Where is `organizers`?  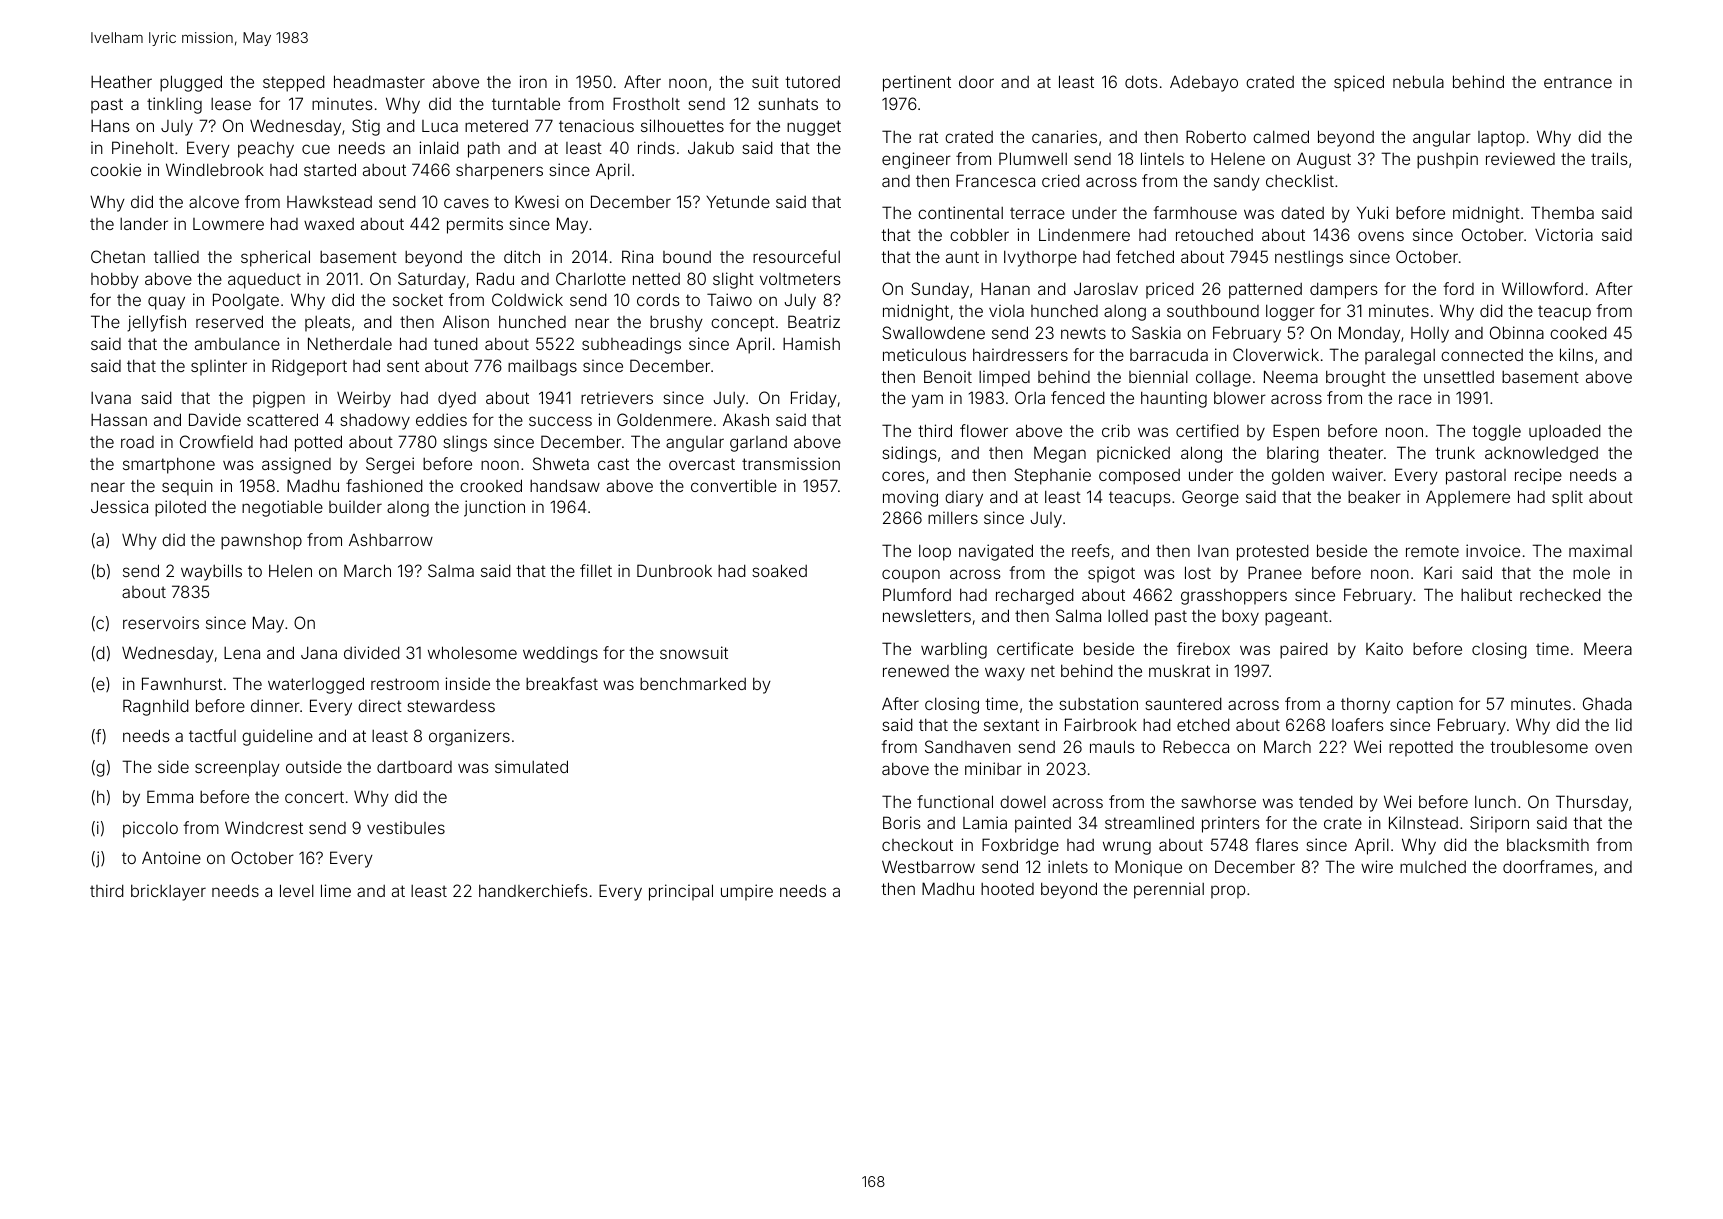 organizers is located at coordinates (469, 737).
